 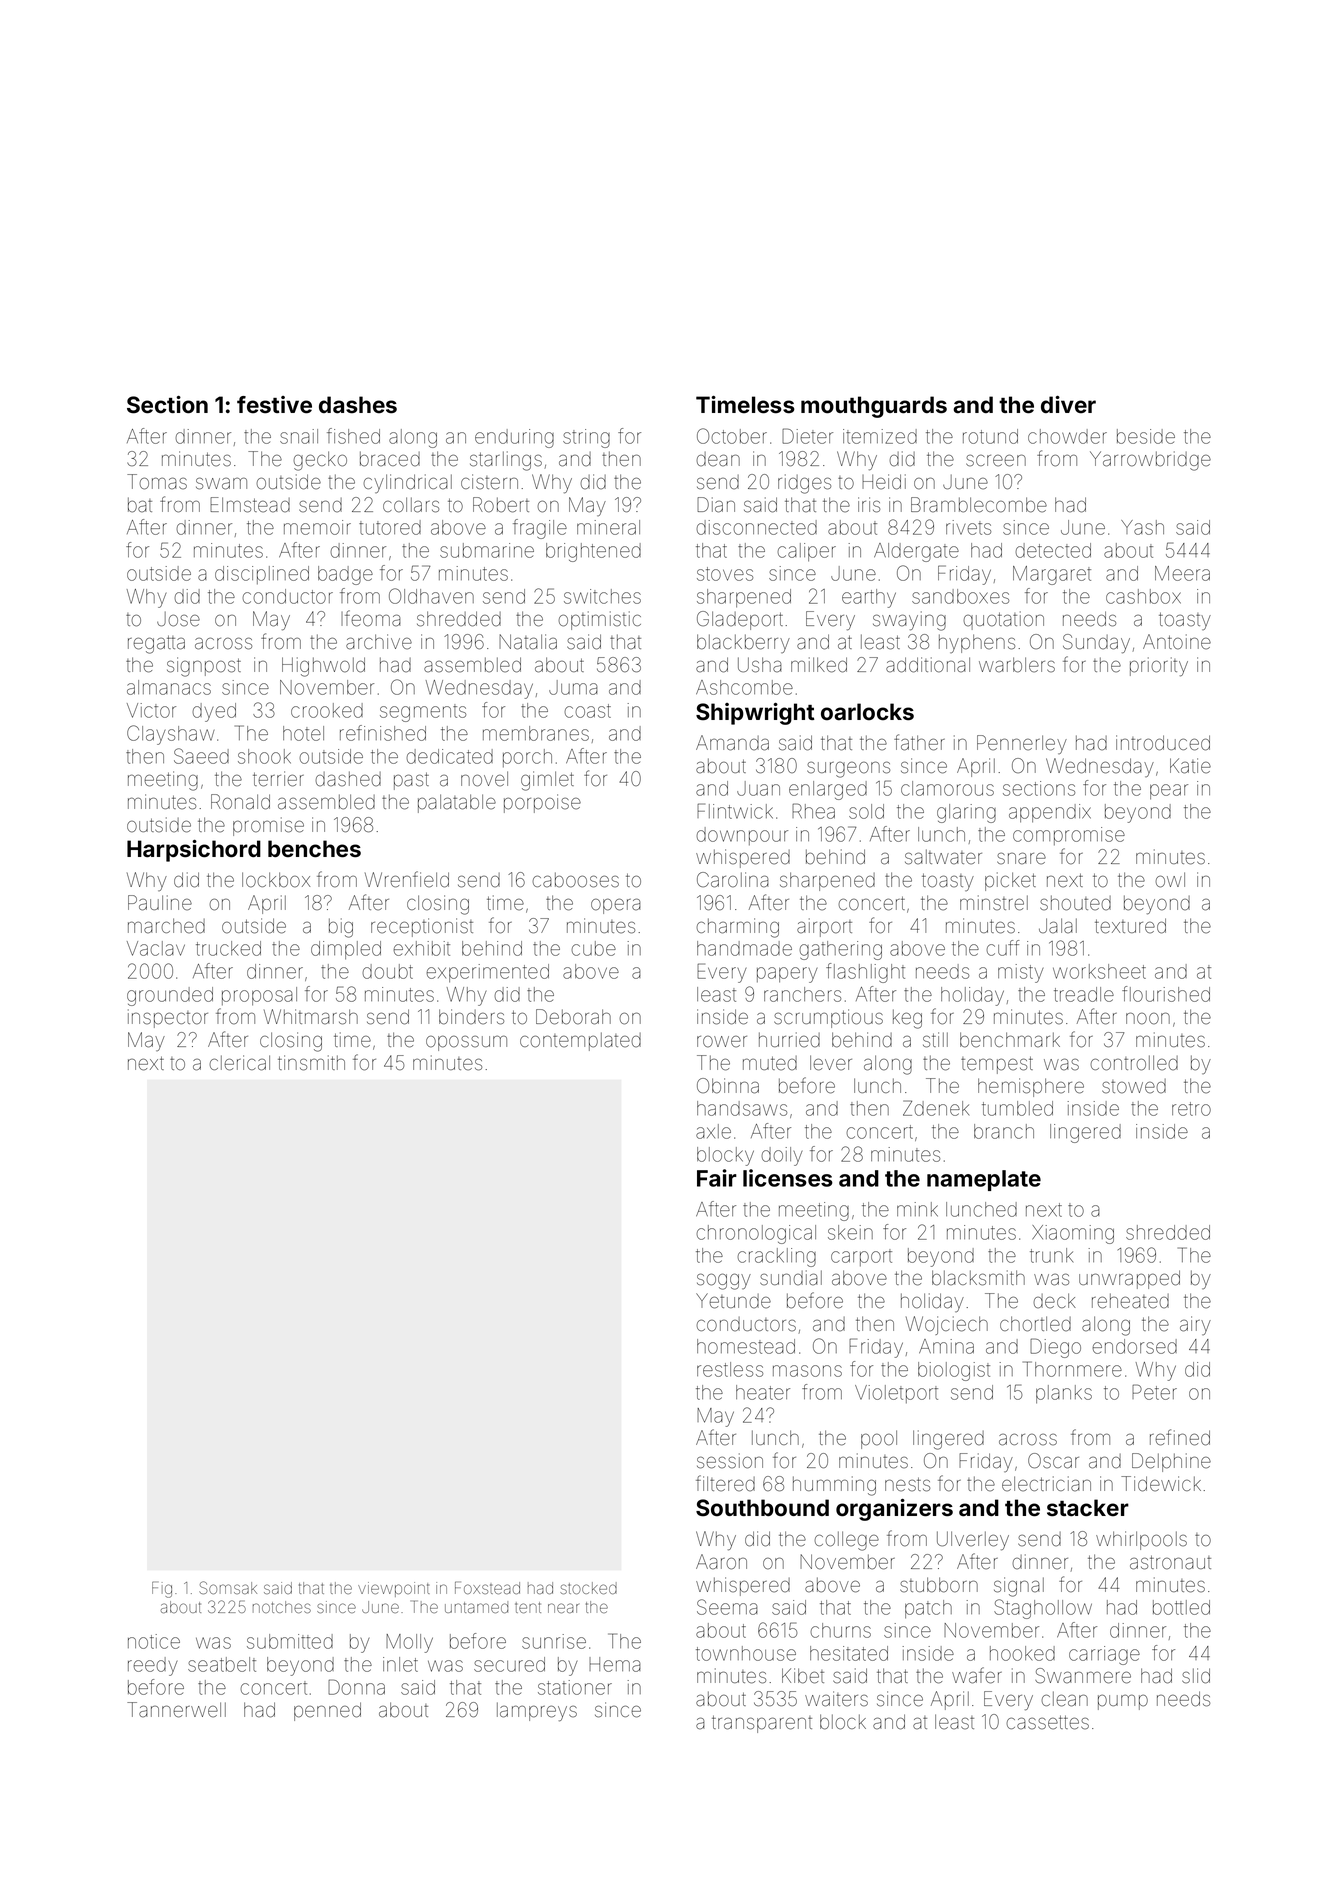 What do you see at coordinates (239, 1063) in the image?
I see `clerical` at bounding box center [239, 1063].
